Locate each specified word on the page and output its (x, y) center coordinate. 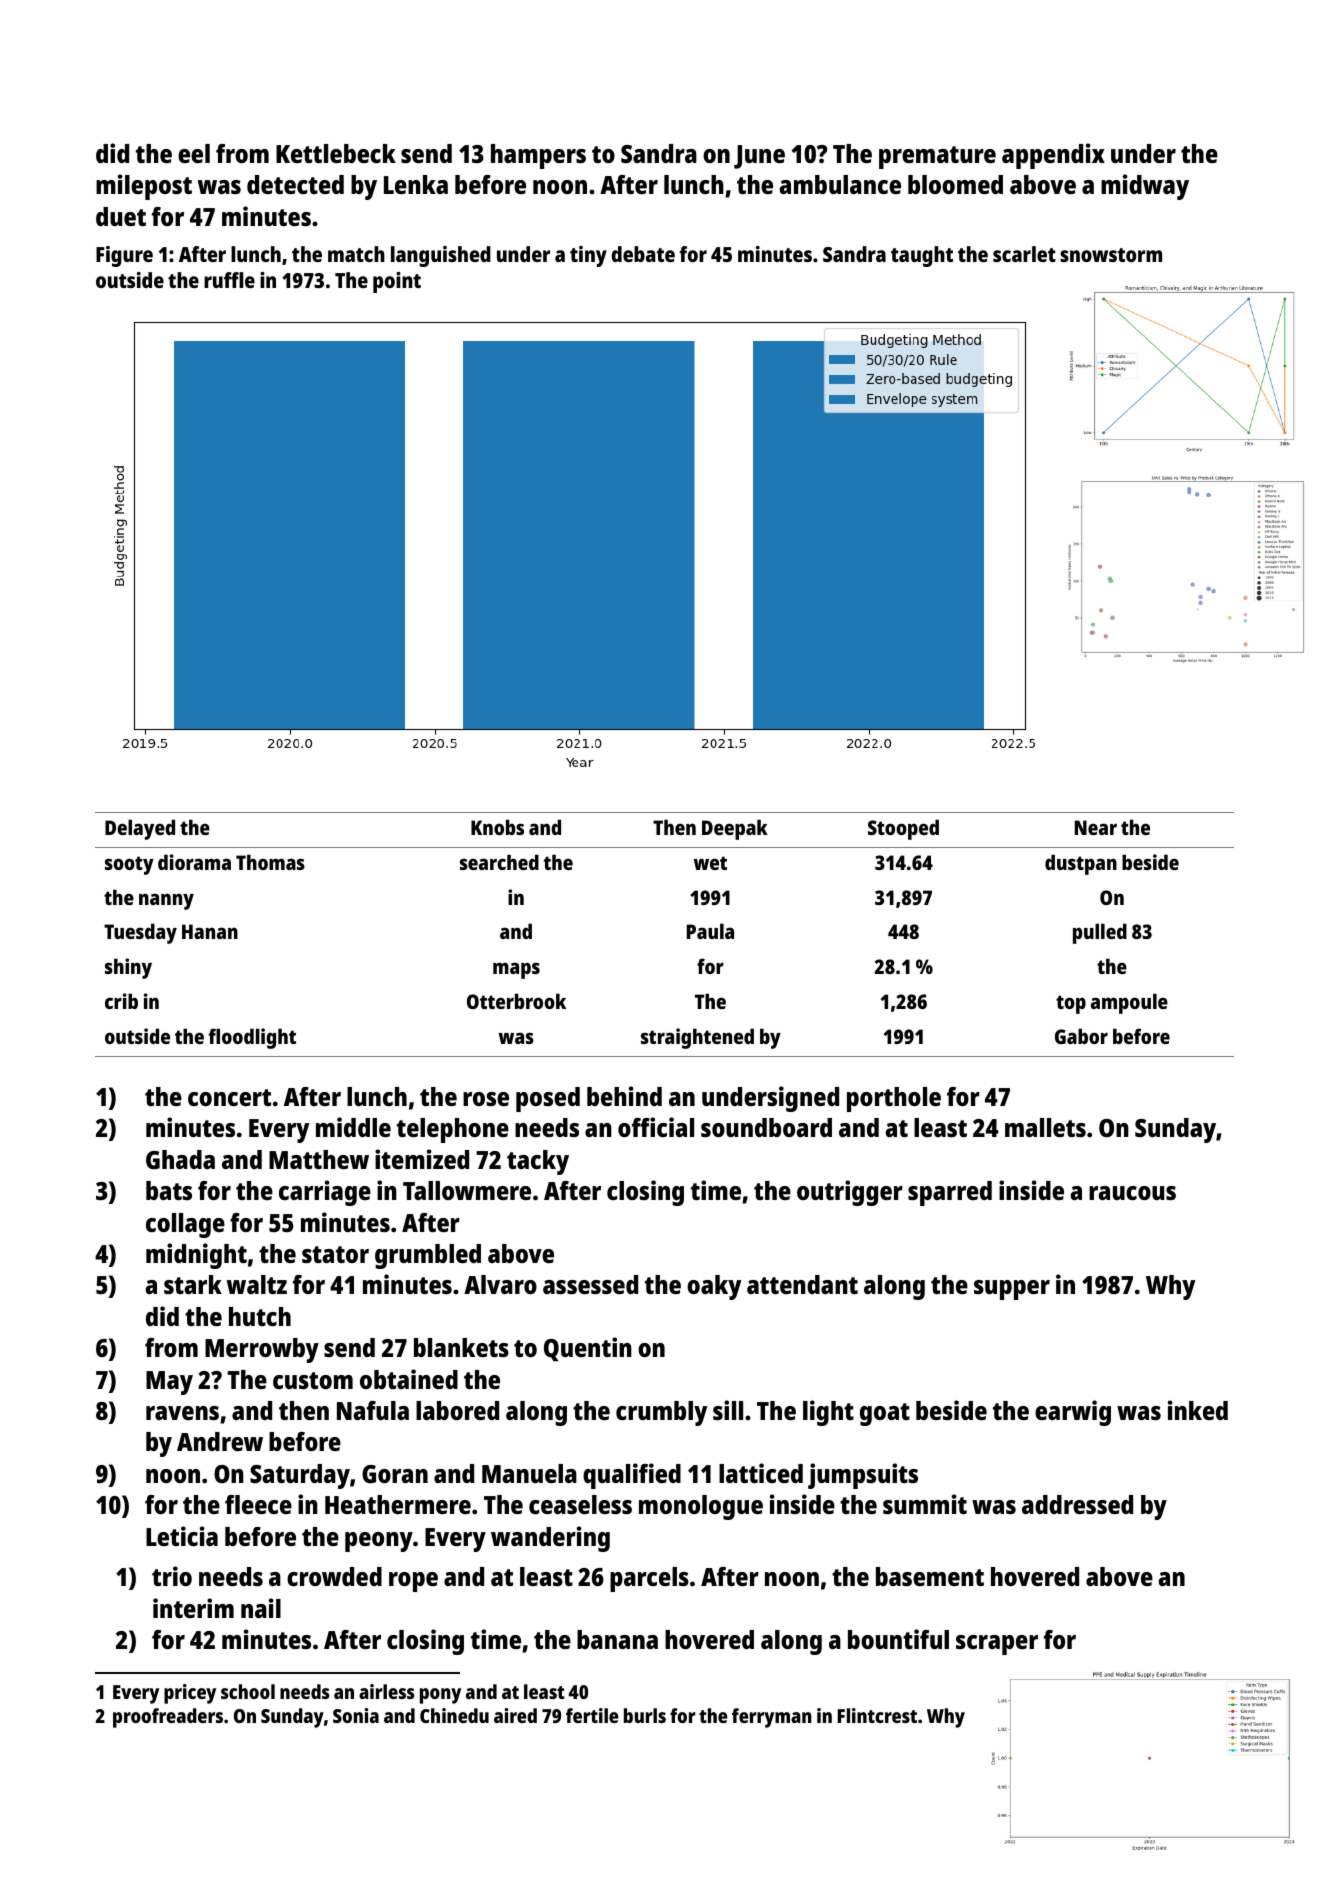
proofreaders (168, 1718)
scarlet (1024, 254)
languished (441, 256)
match (356, 254)
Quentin (588, 1349)
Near (1096, 827)
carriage (325, 1193)
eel (194, 153)
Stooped (903, 829)
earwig (1073, 1413)
